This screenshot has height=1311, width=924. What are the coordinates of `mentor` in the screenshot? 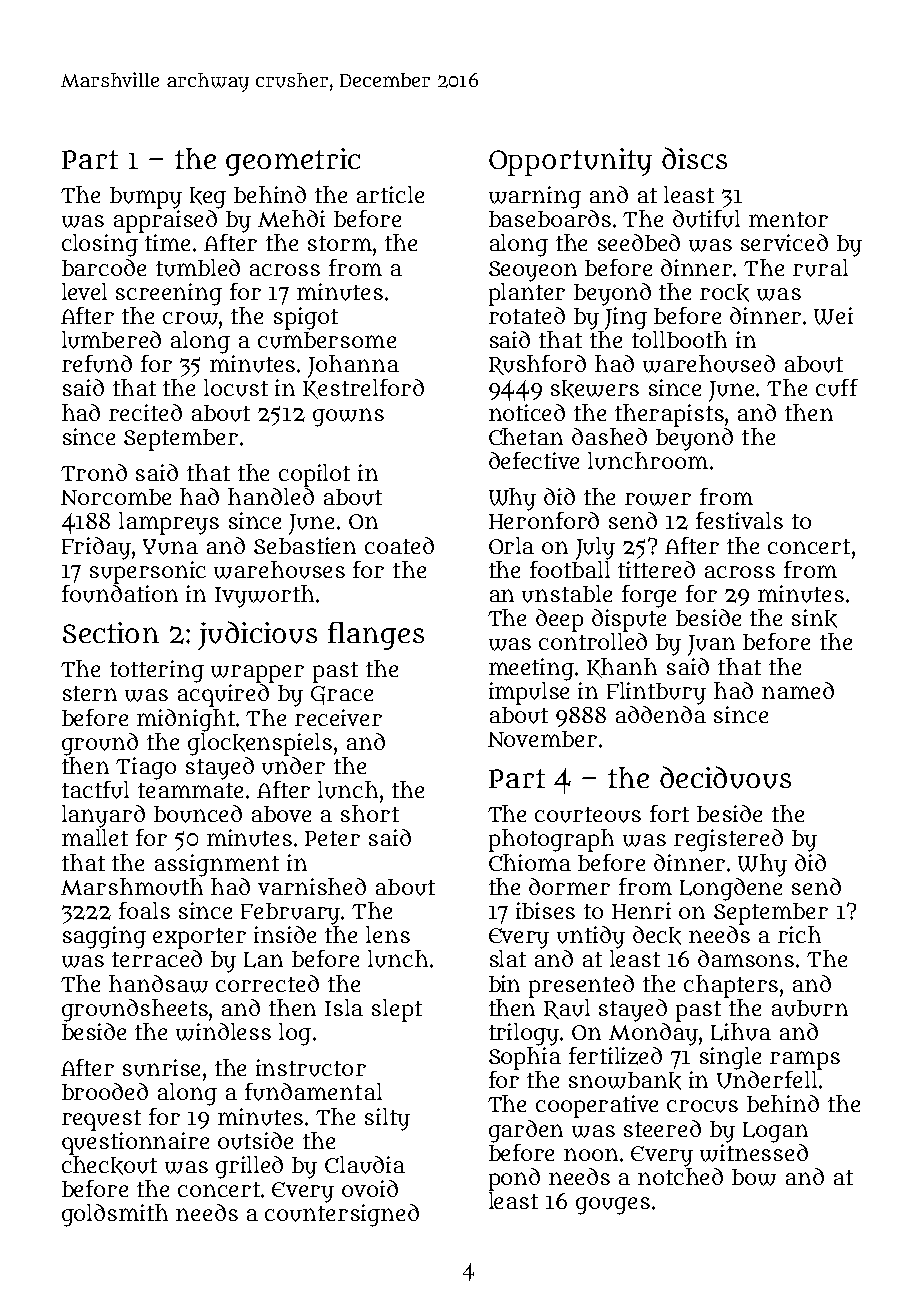 It's located at (788, 219).
